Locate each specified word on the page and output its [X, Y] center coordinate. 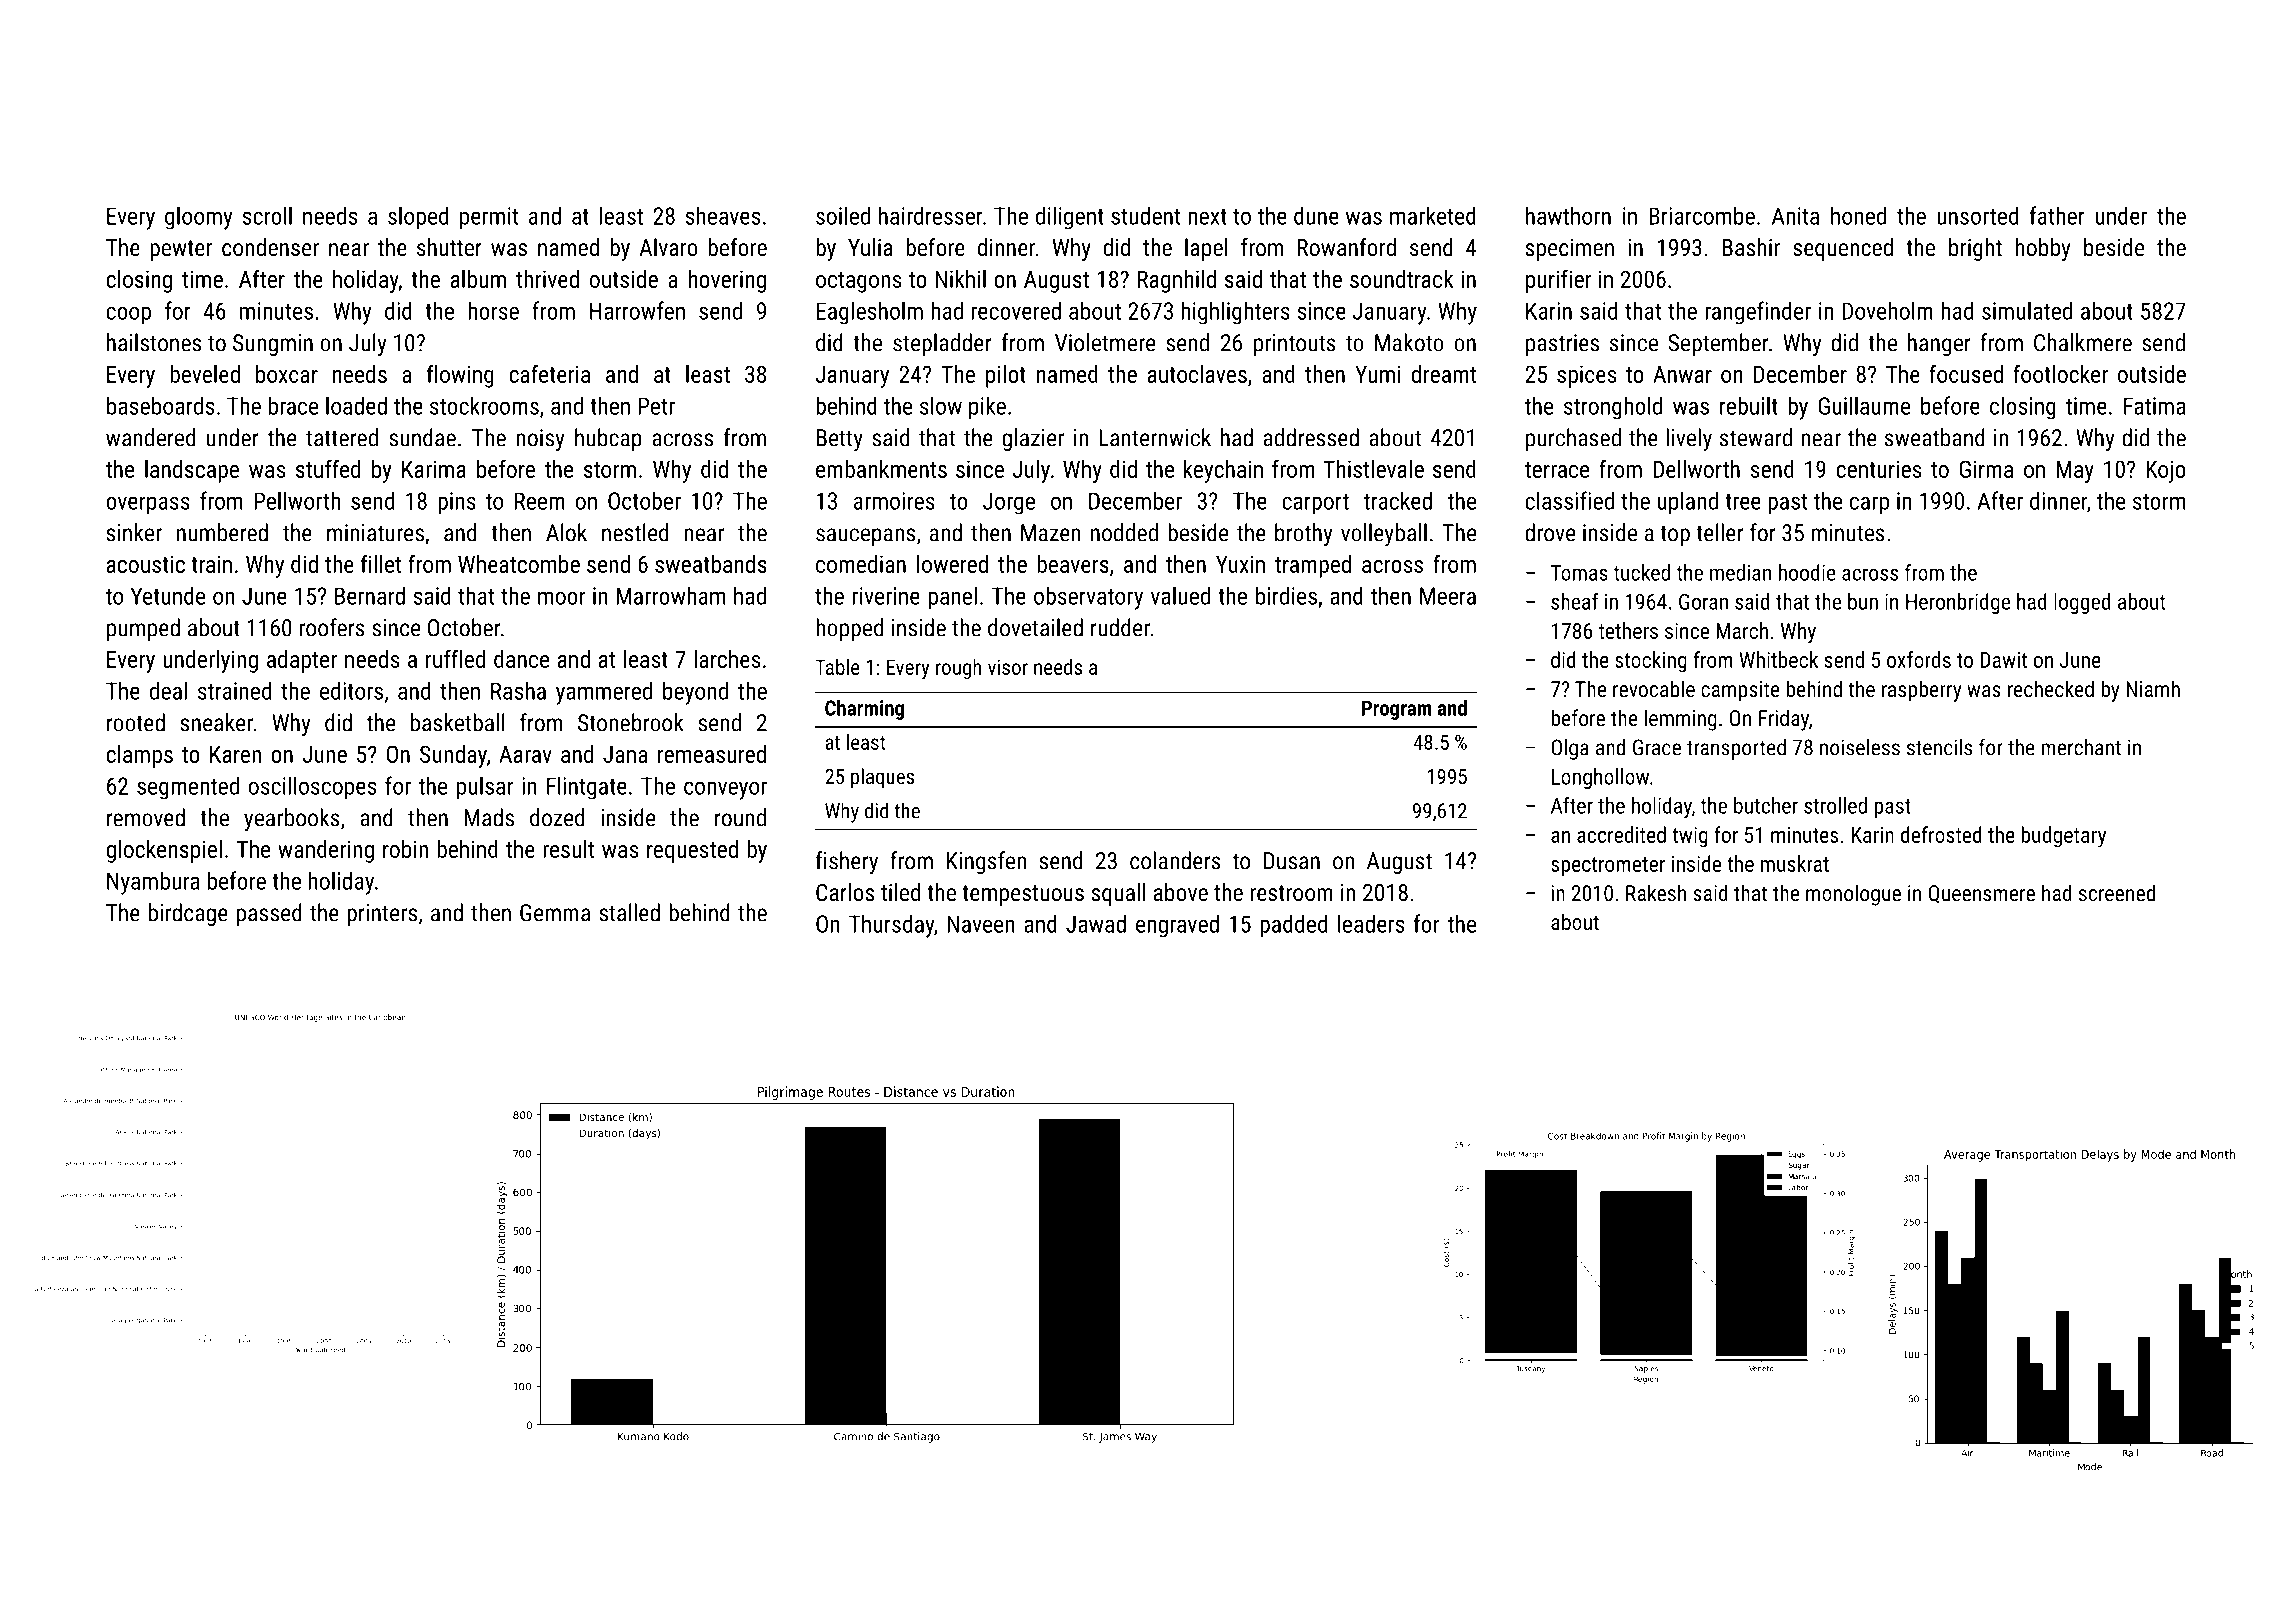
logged [2082, 603]
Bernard [370, 595]
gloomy [199, 218]
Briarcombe [1702, 215]
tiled [900, 892]
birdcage [188, 914]
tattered [342, 437]
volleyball [1384, 535]
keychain [1223, 471]
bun [1863, 601]
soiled [843, 215]
